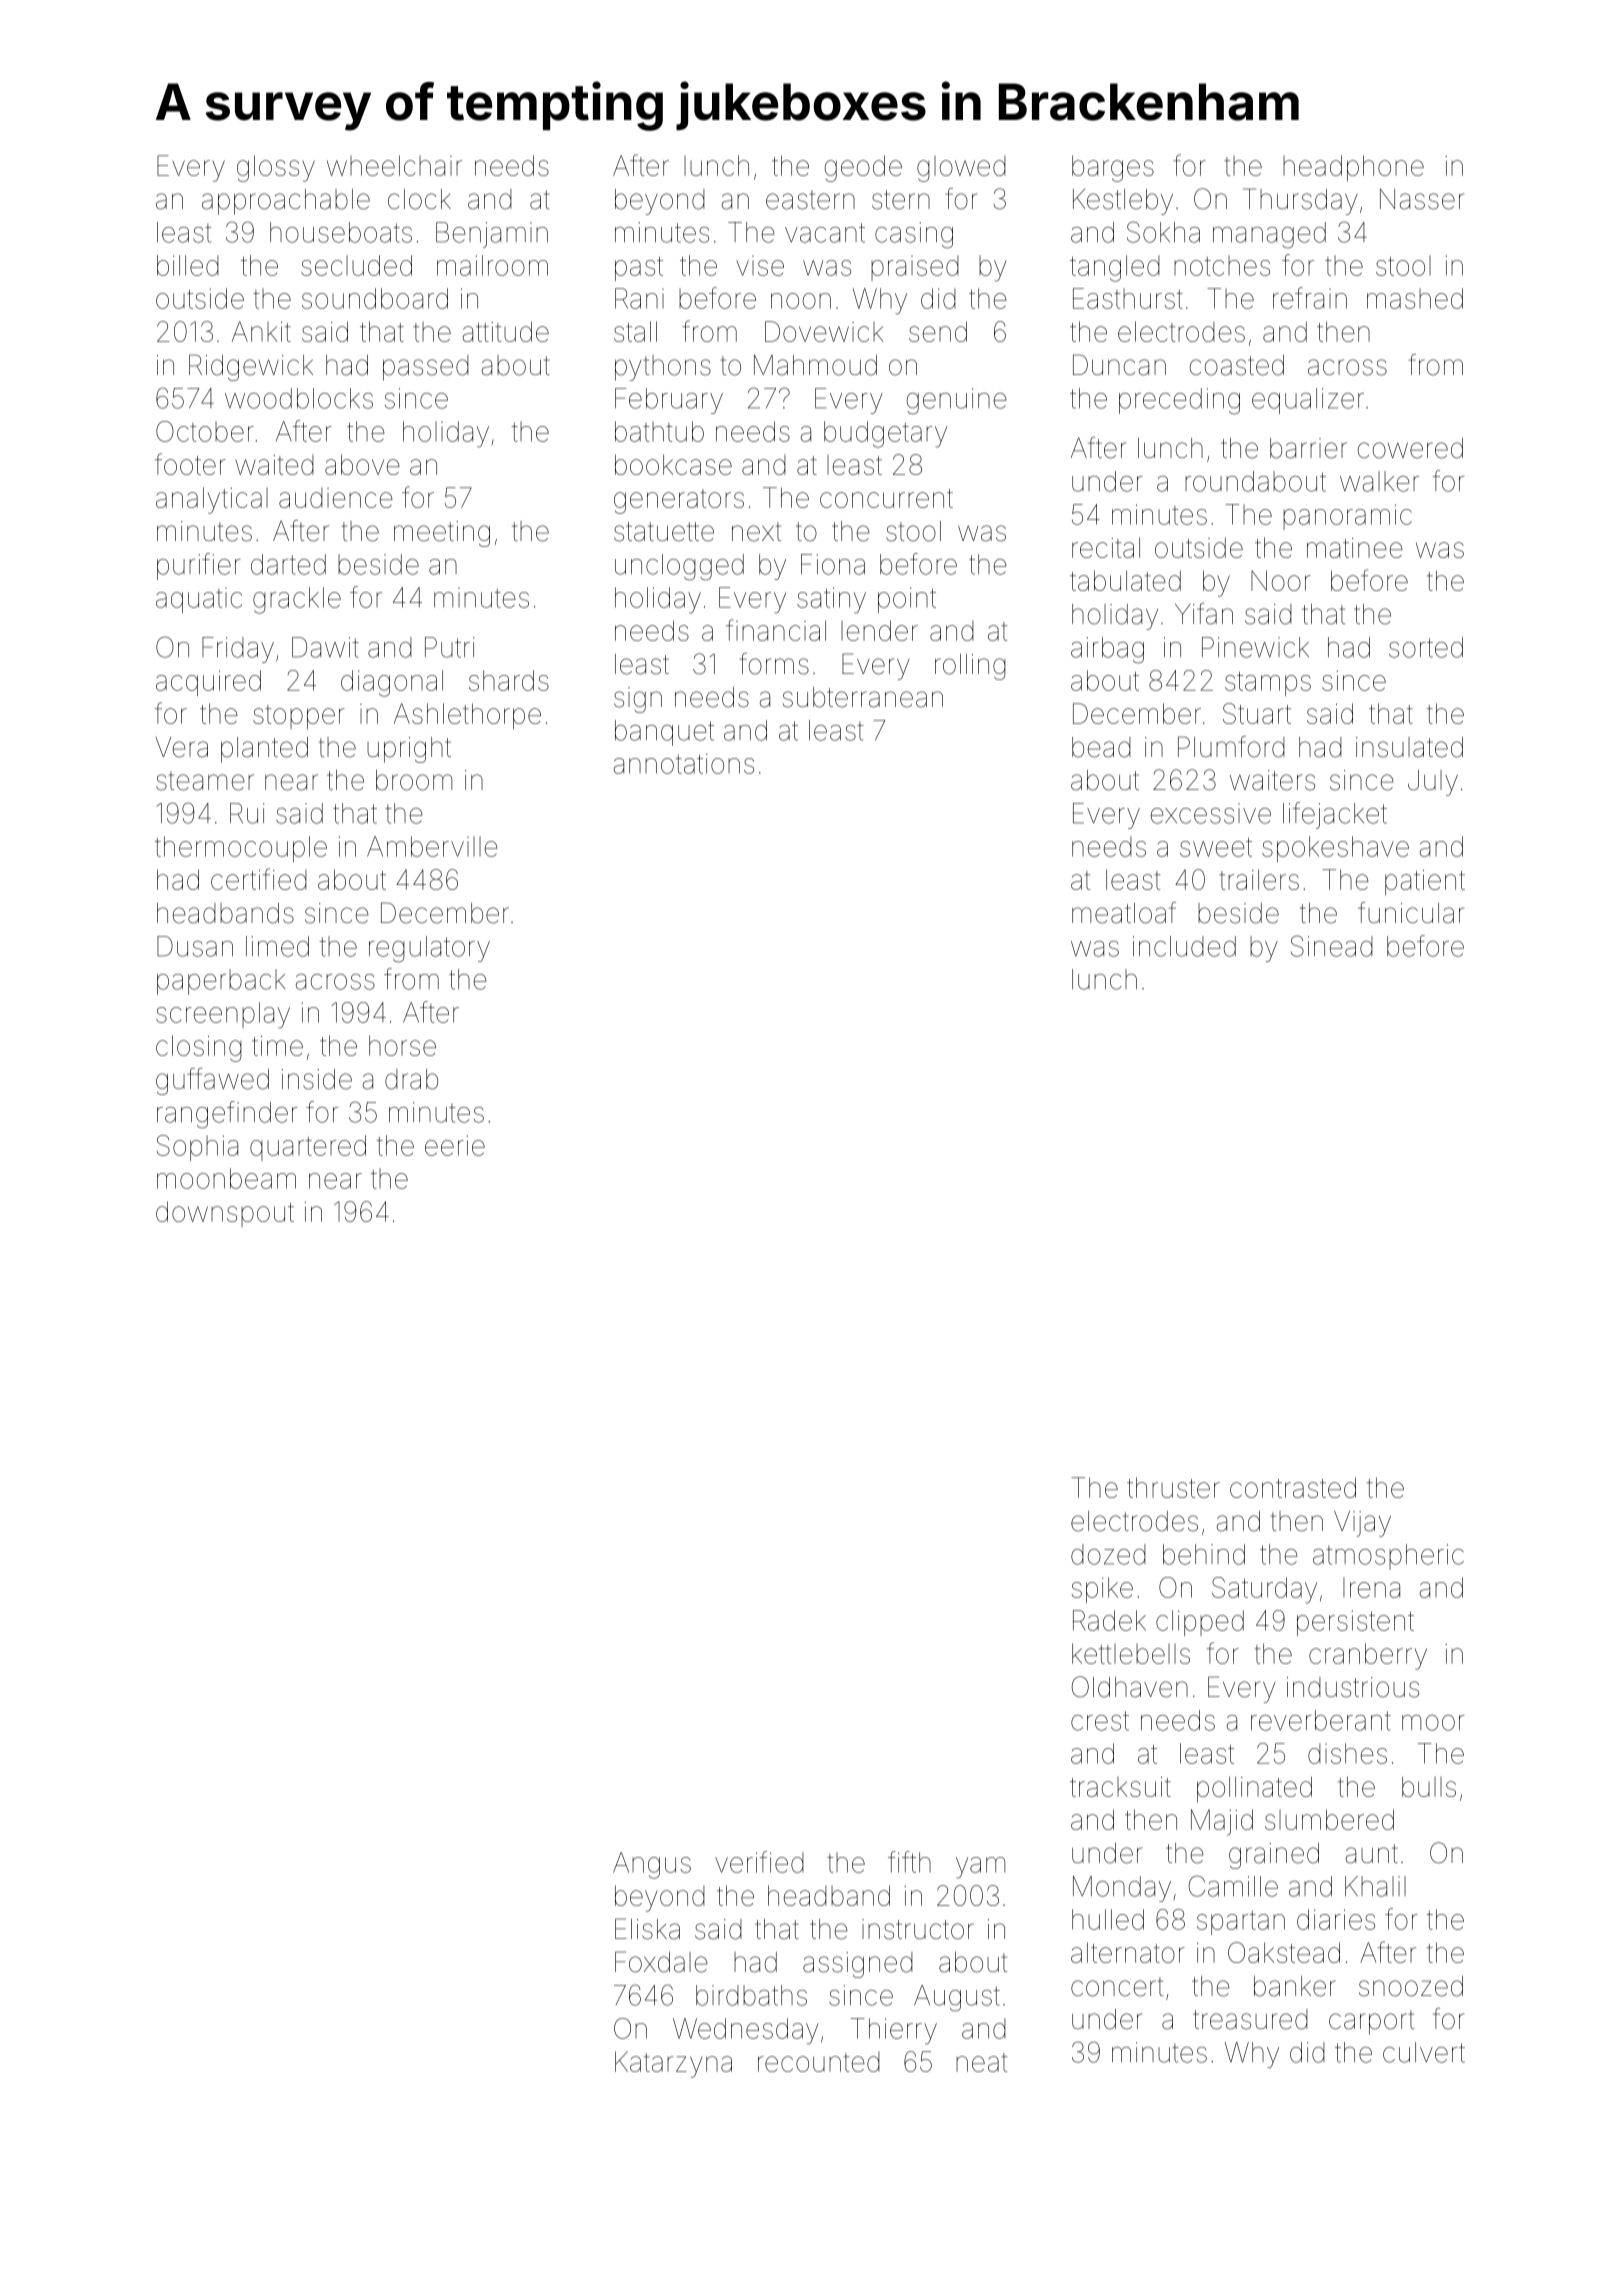 This page has width=1620, height=2292. What do you see at coordinates (1102, 1590) in the page?
I see `spike` at bounding box center [1102, 1590].
